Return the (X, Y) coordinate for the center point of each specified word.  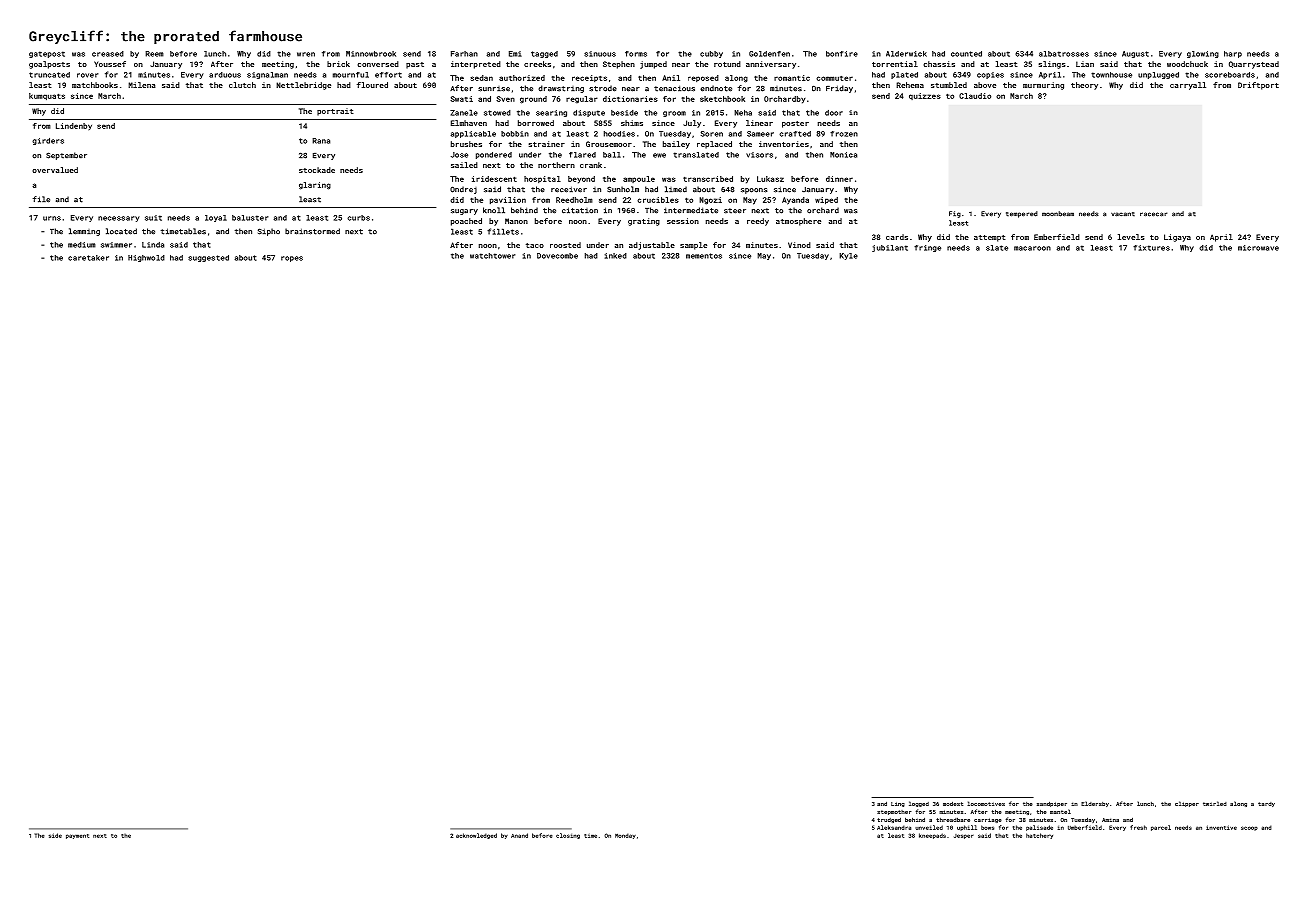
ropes (292, 259)
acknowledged (476, 836)
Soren (712, 134)
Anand (519, 835)
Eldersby (1095, 804)
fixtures (1151, 248)
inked (616, 256)
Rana (321, 141)
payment (77, 836)
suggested (208, 258)
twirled (1215, 803)
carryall (1188, 86)
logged (919, 804)
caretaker (88, 258)
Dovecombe (557, 256)
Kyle (848, 256)
